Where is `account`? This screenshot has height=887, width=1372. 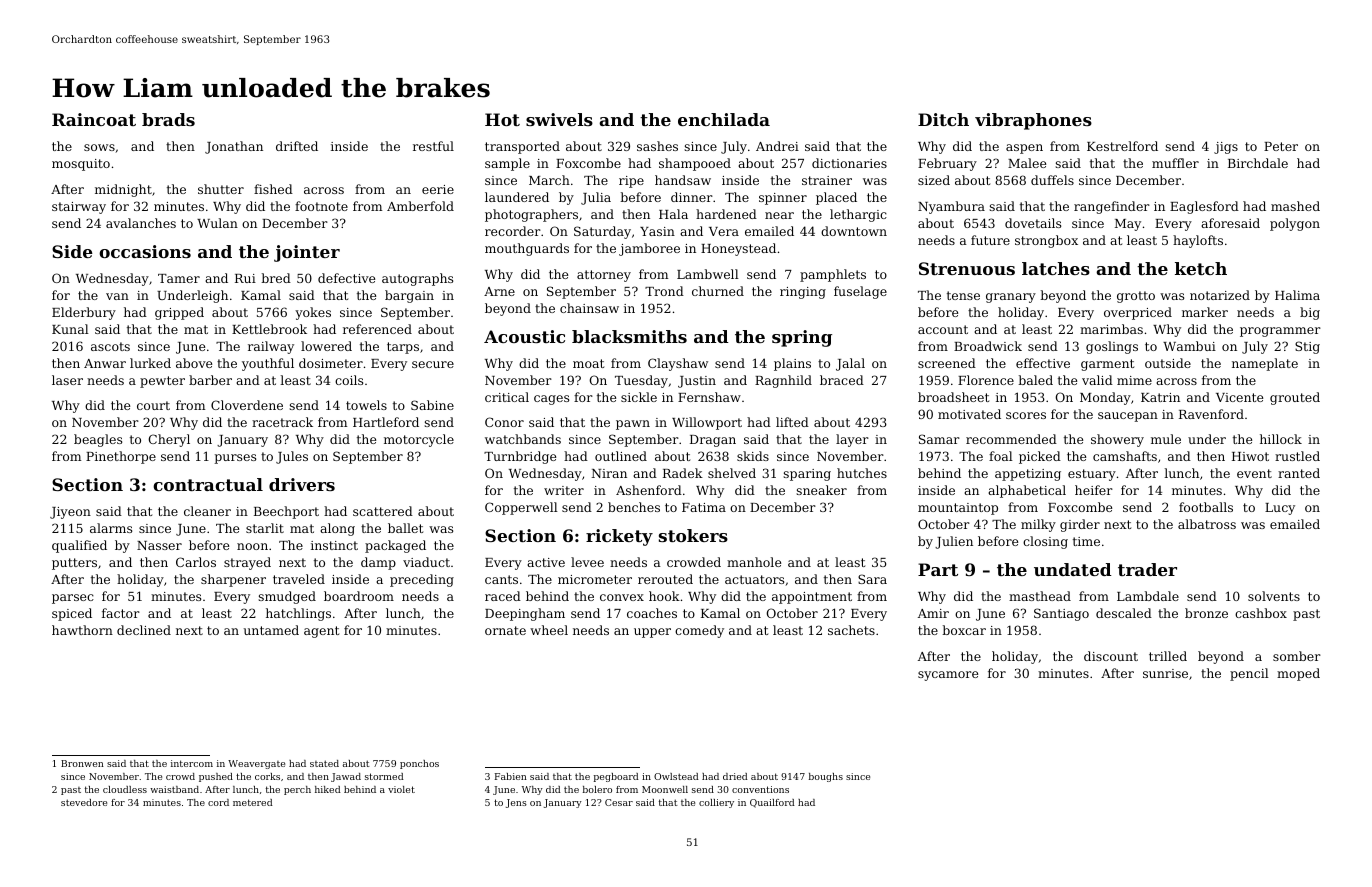
account is located at coordinates (943, 329).
